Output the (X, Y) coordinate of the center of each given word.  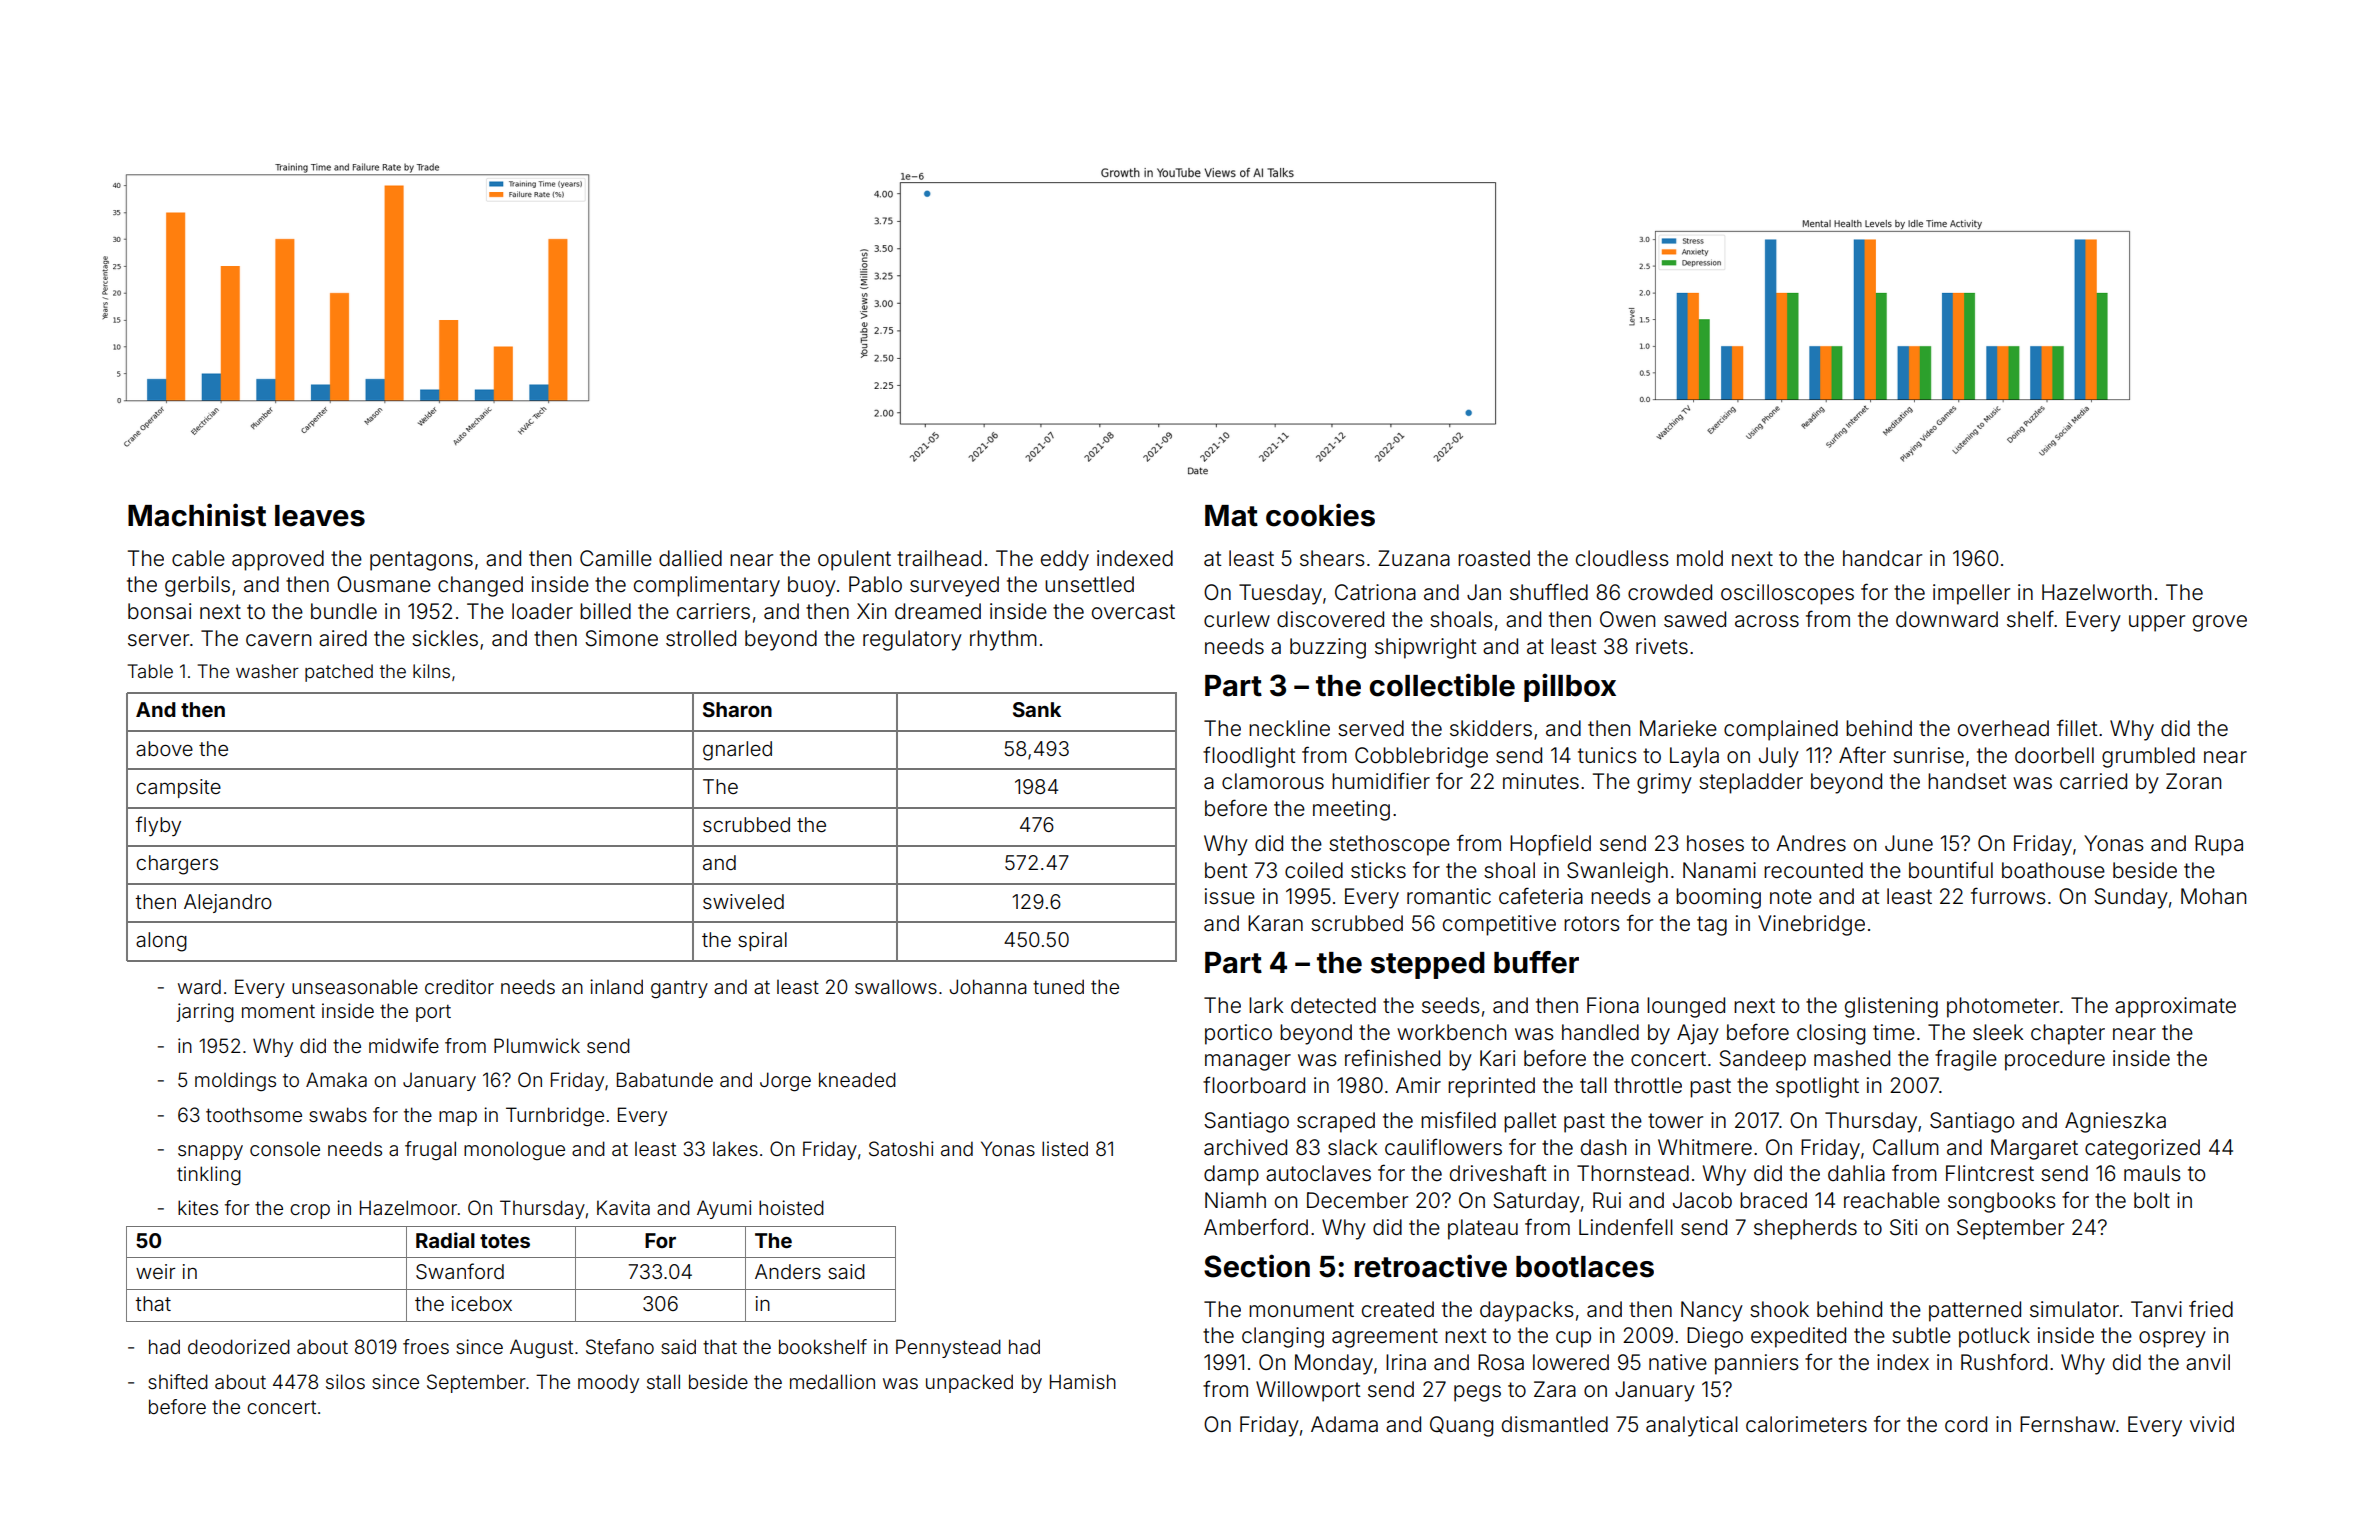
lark (1266, 1005)
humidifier (1381, 781)
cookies (1320, 515)
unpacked (969, 1383)
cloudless (1622, 558)
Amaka (336, 1079)
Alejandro (228, 903)
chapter (2068, 1034)
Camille (616, 558)
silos (345, 1381)
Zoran (2193, 781)
